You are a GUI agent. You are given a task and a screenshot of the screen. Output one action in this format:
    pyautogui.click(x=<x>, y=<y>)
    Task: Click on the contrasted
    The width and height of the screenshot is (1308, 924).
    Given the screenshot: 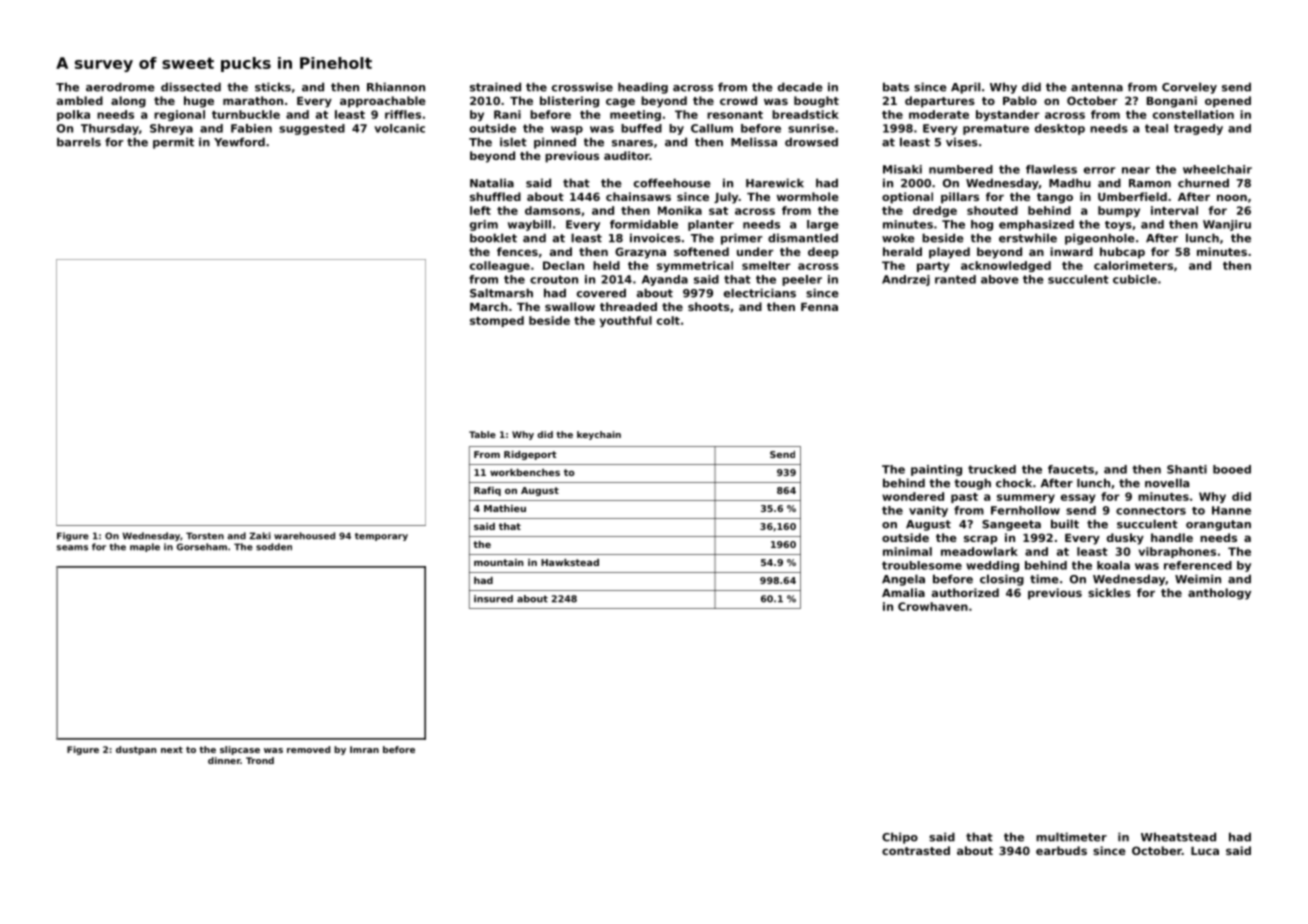 What is the action you would take?
    pyautogui.click(x=916, y=850)
